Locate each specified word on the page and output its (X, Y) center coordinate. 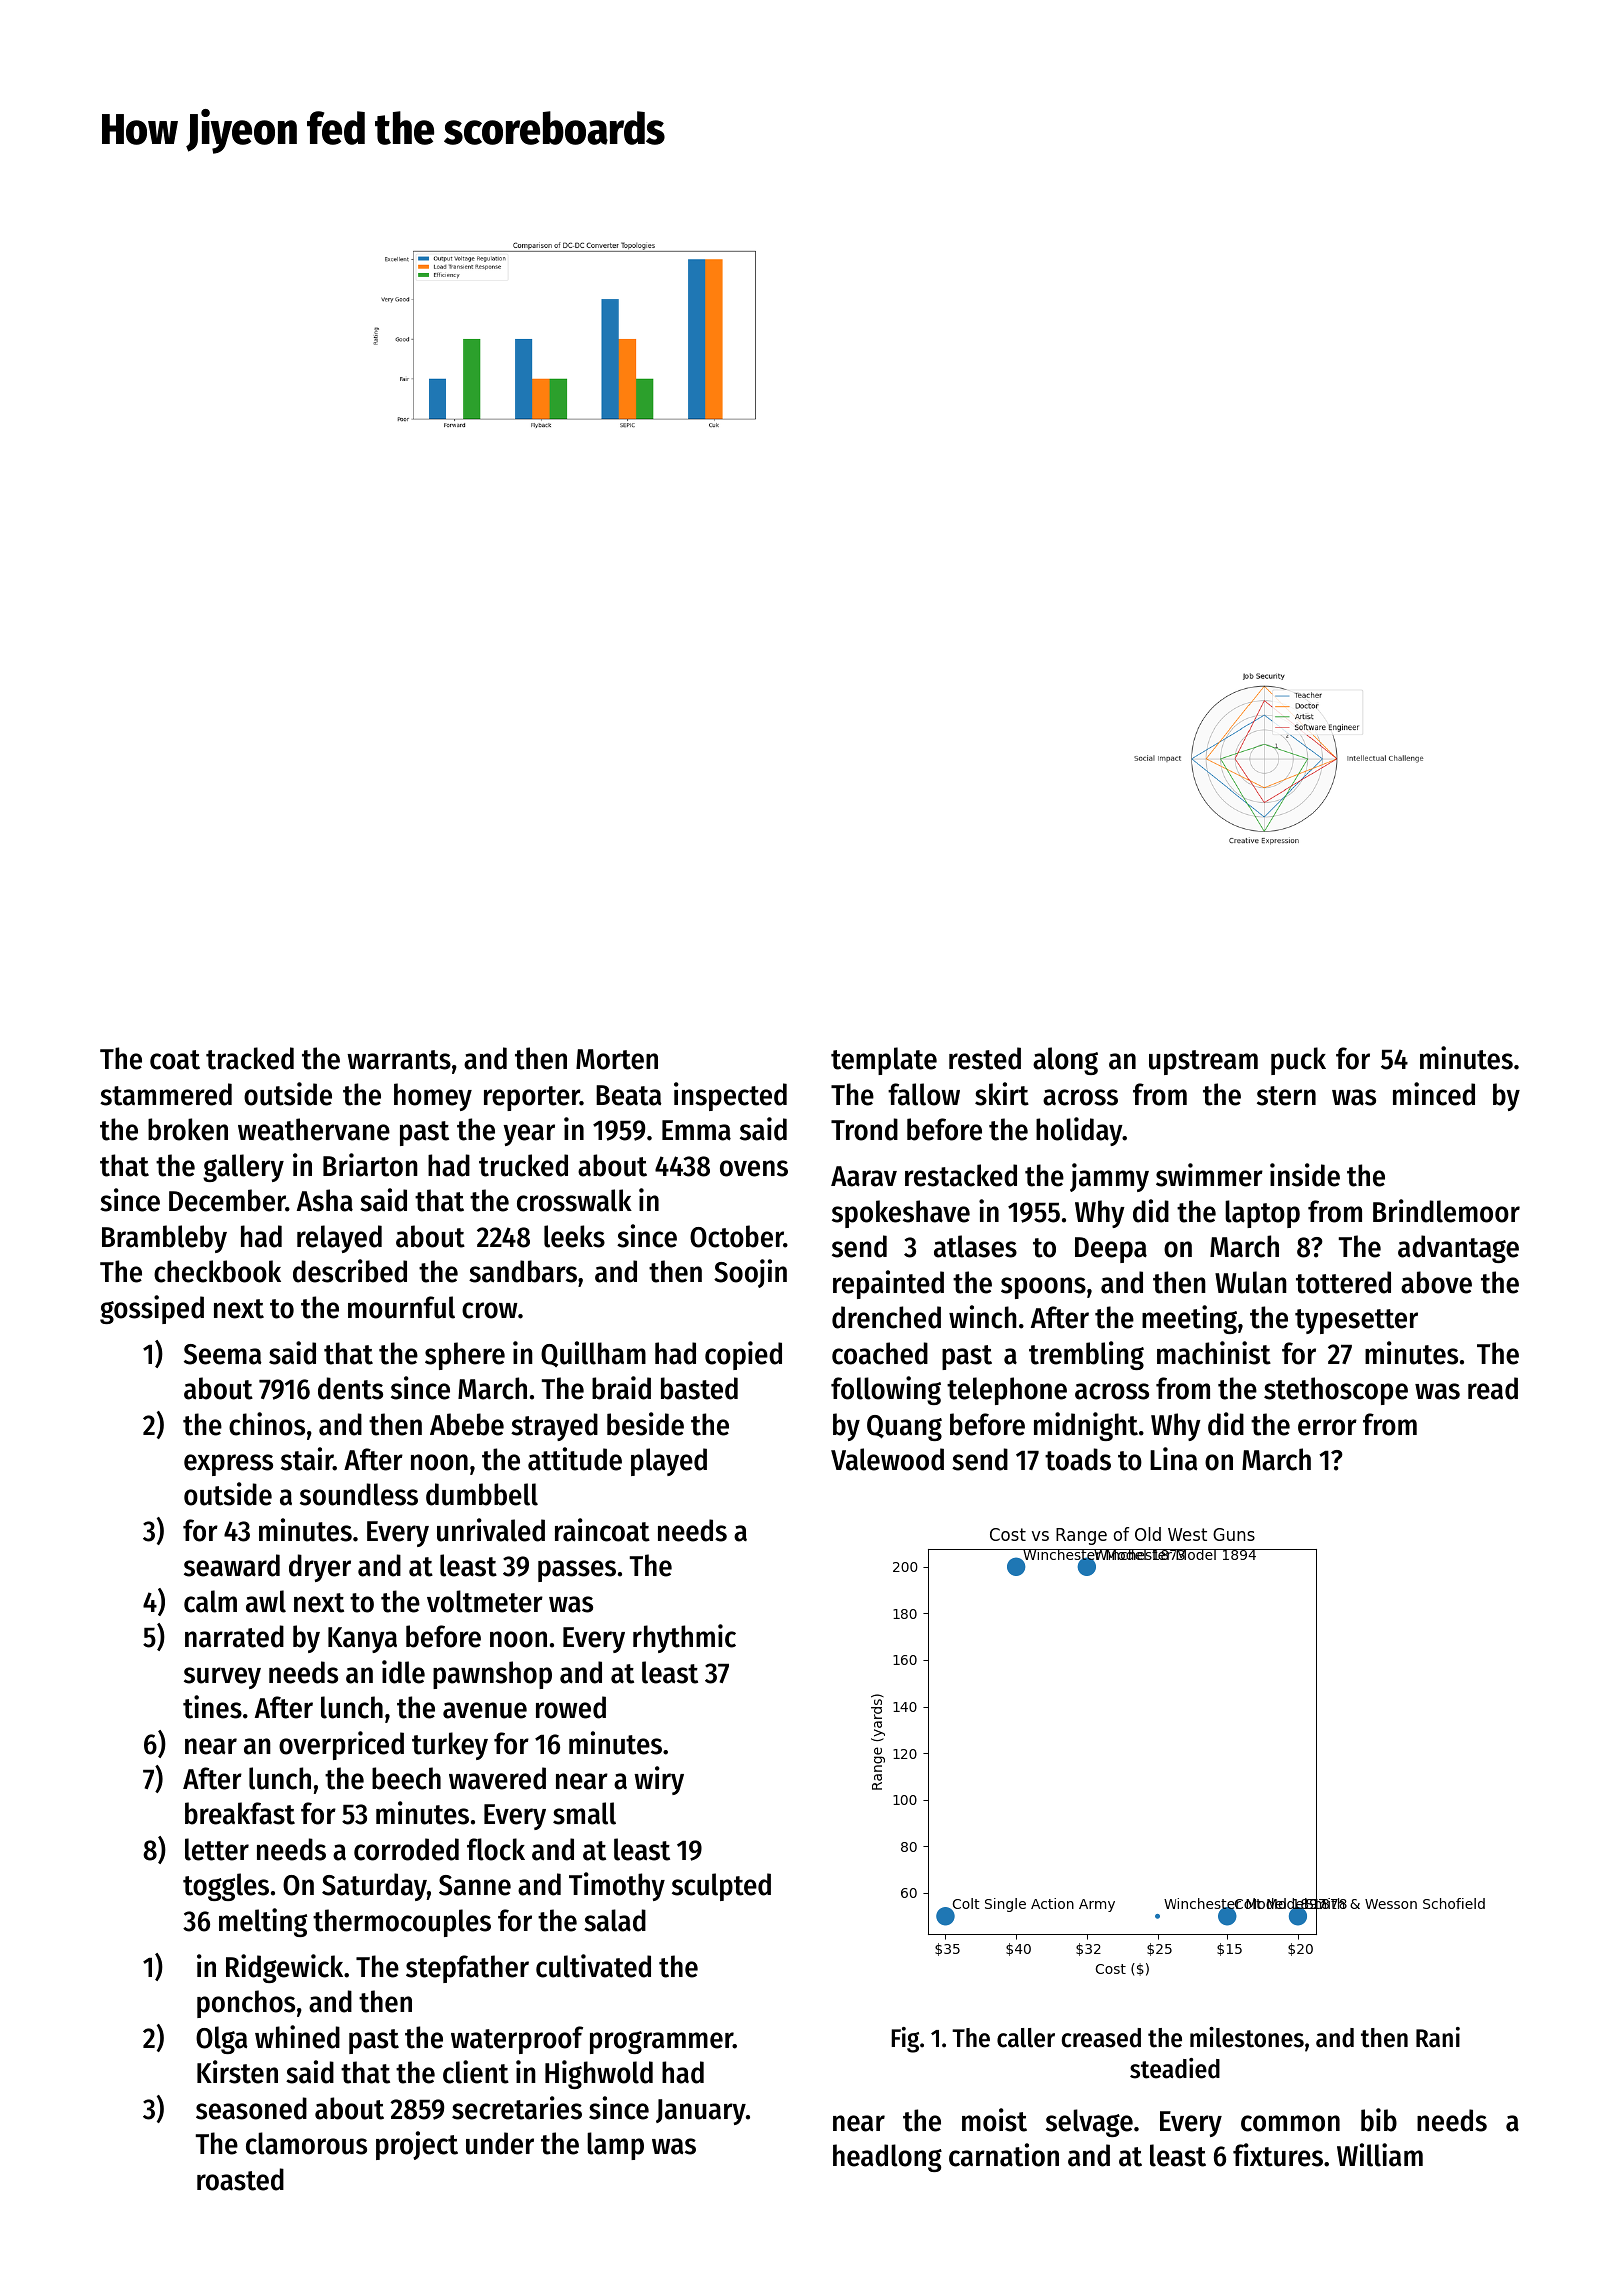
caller (1026, 2038)
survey (222, 1678)
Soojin (750, 1273)
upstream (1203, 1062)
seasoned (251, 2108)
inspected (730, 1096)
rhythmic (684, 1638)
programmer (661, 2042)
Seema (223, 1354)
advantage (1458, 1249)
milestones (1247, 2037)
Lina (1174, 1459)
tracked (250, 1058)
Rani (1438, 2037)
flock (496, 1849)
